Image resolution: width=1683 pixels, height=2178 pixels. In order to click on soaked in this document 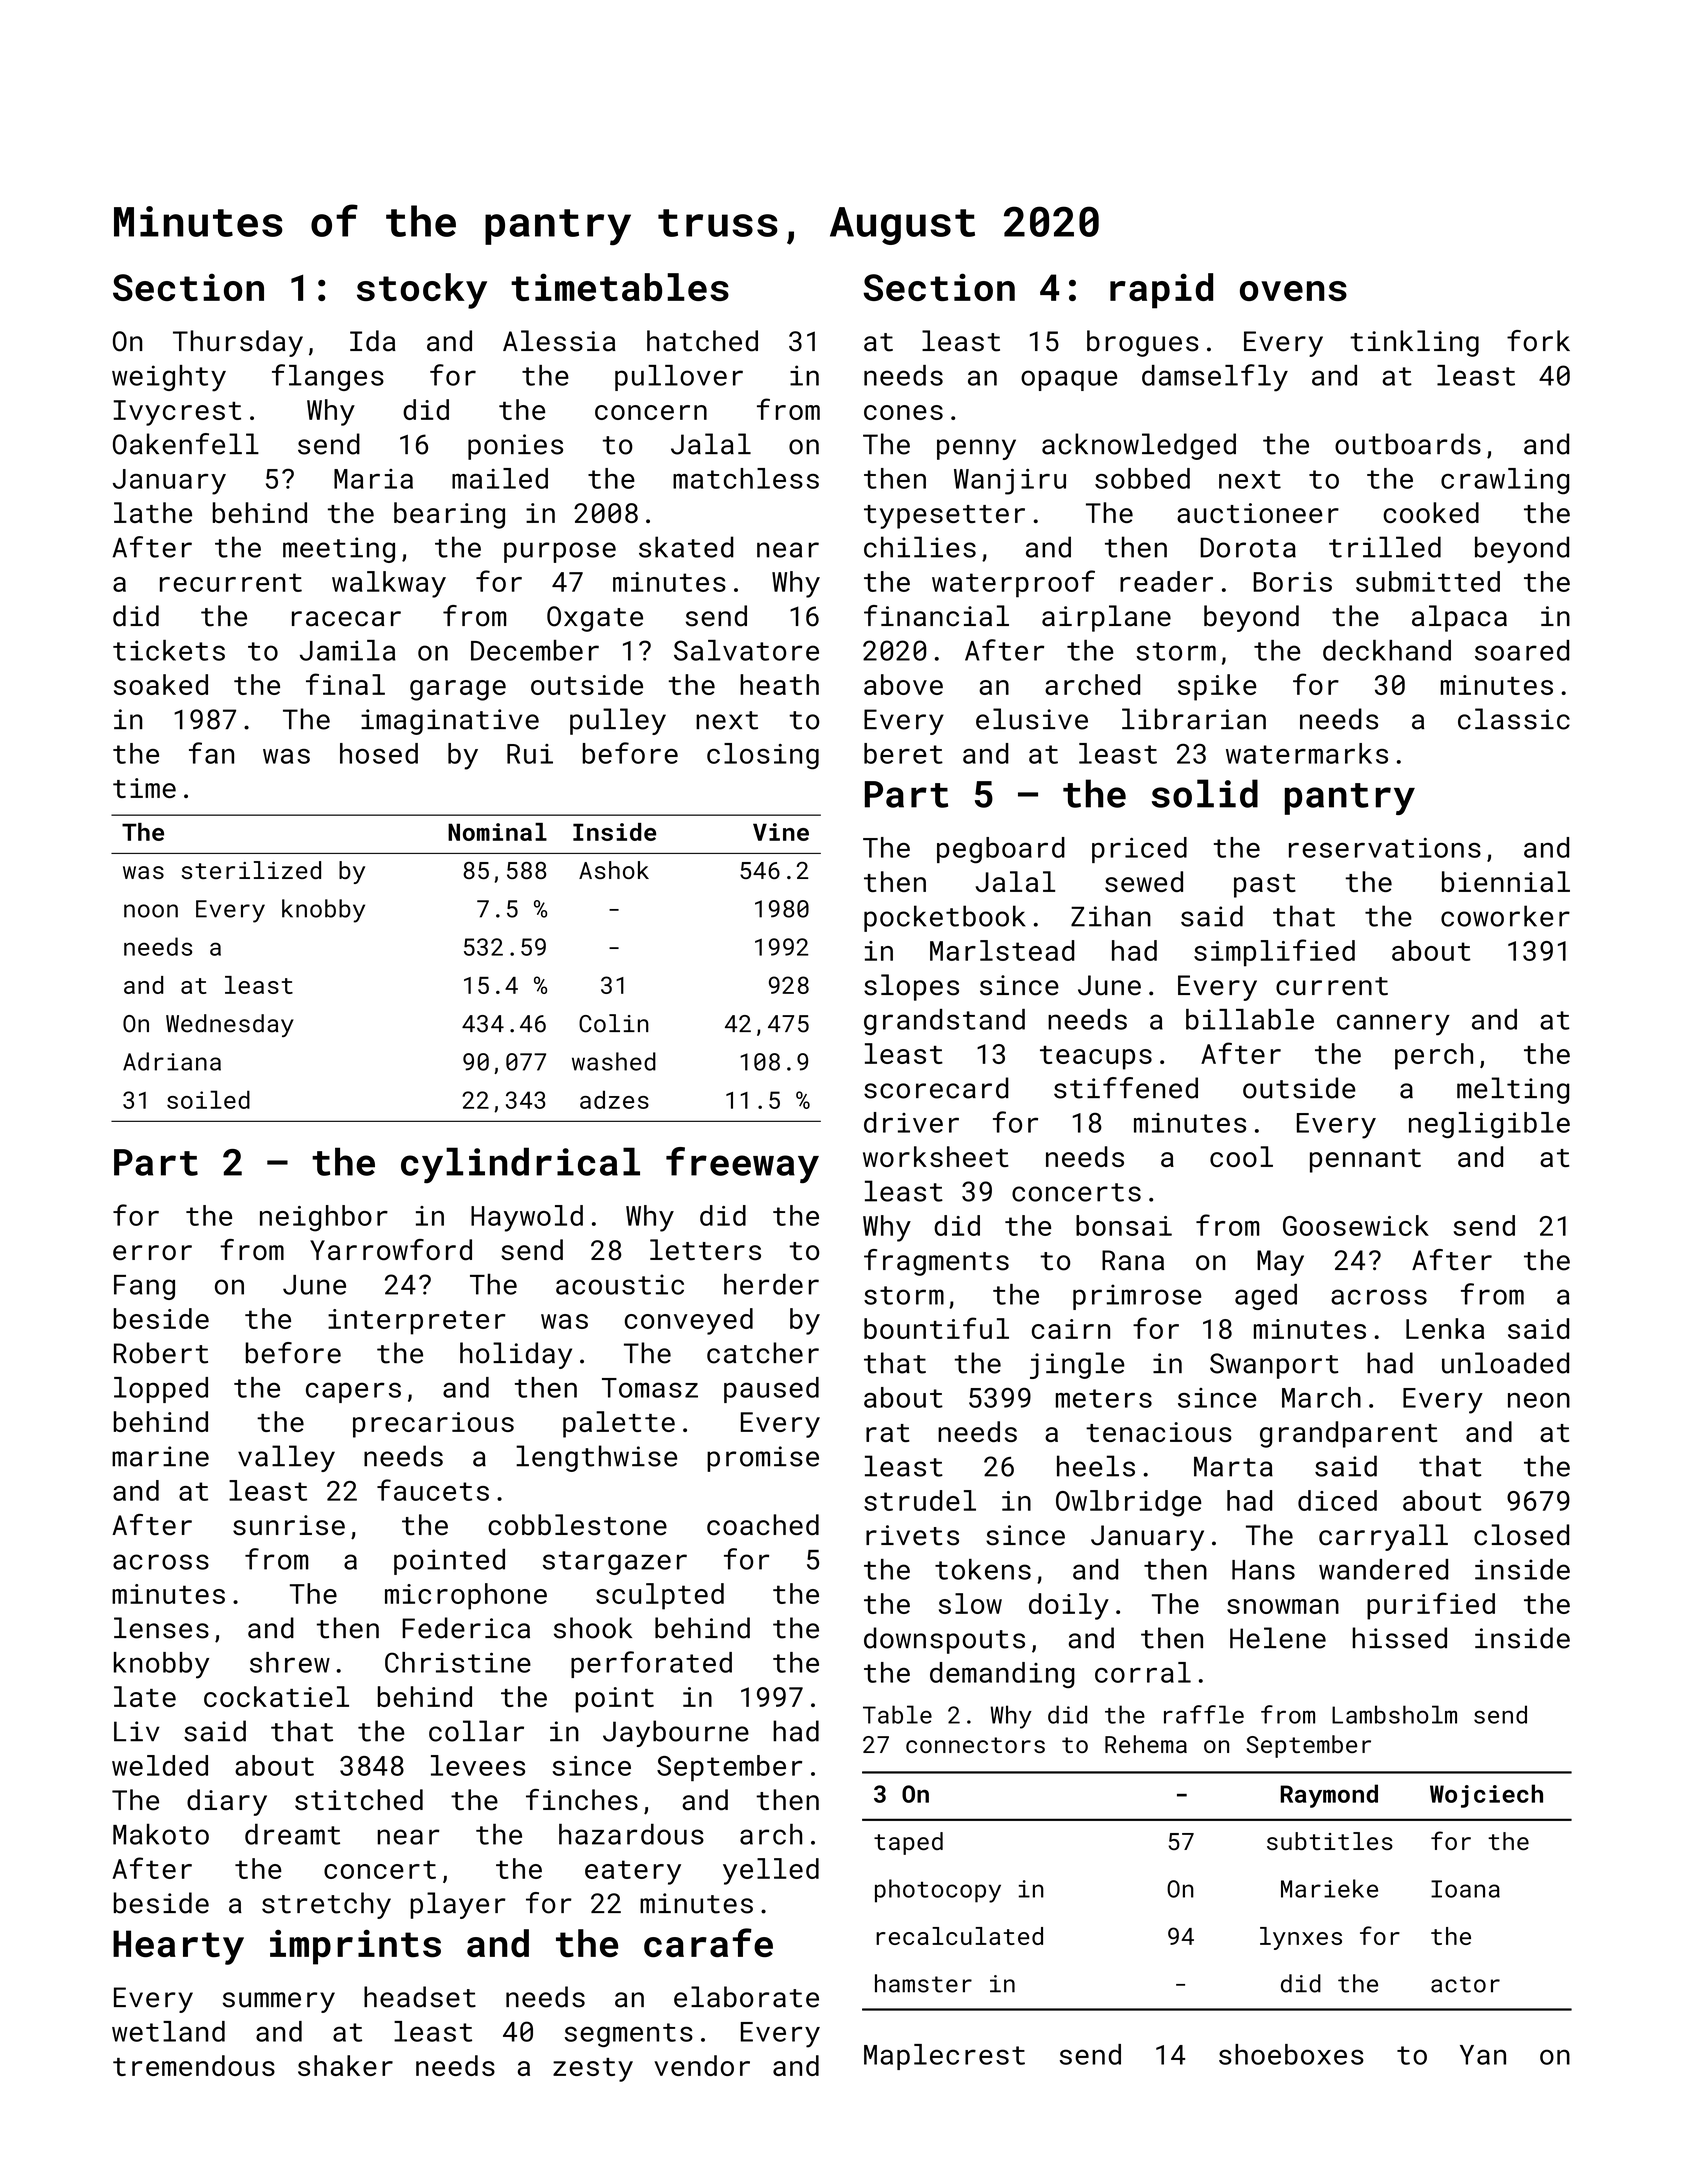, I will do `click(161, 684)`.
